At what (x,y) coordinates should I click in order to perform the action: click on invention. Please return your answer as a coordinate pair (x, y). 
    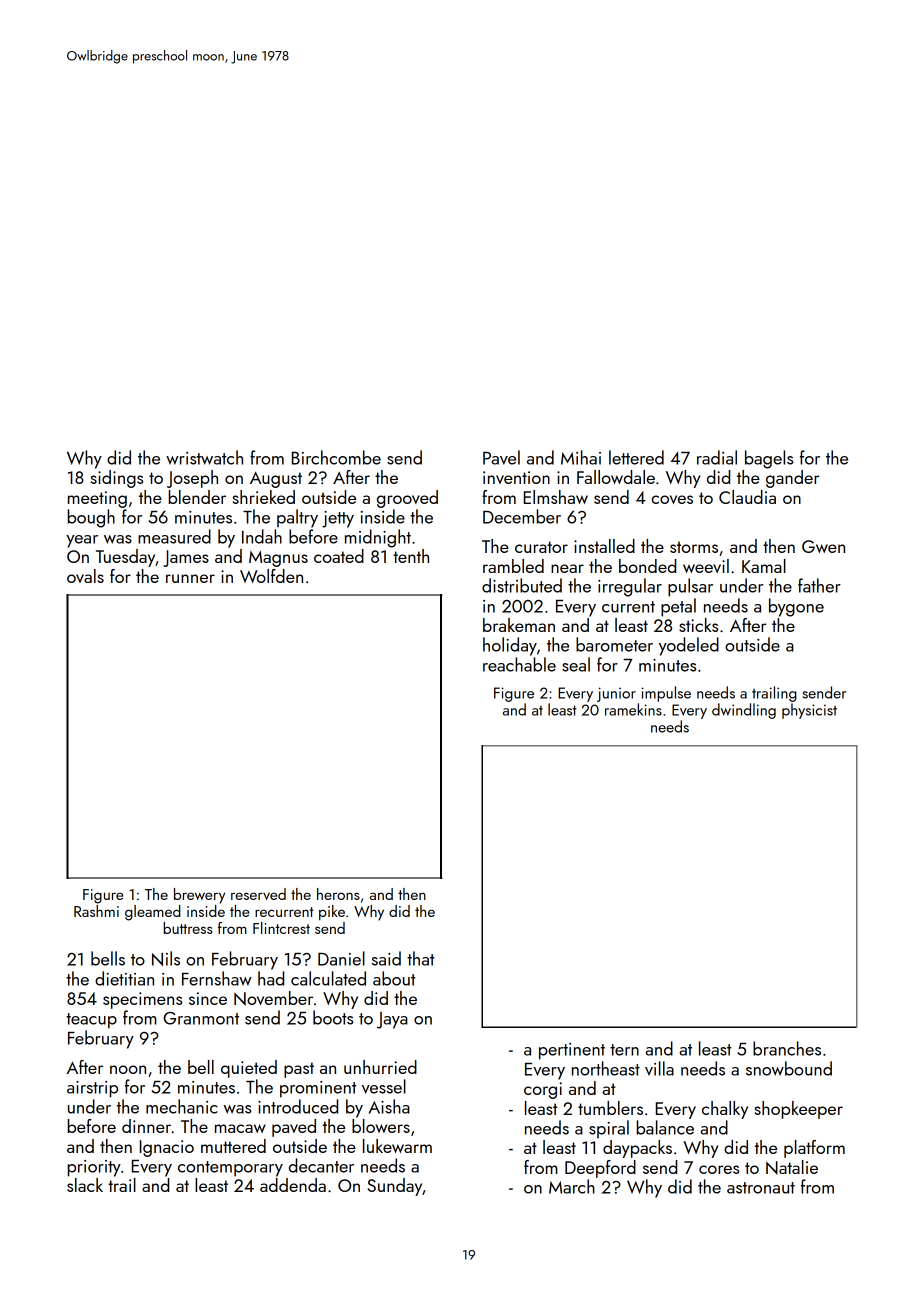
    Looking at the image, I should click on (516, 477).
